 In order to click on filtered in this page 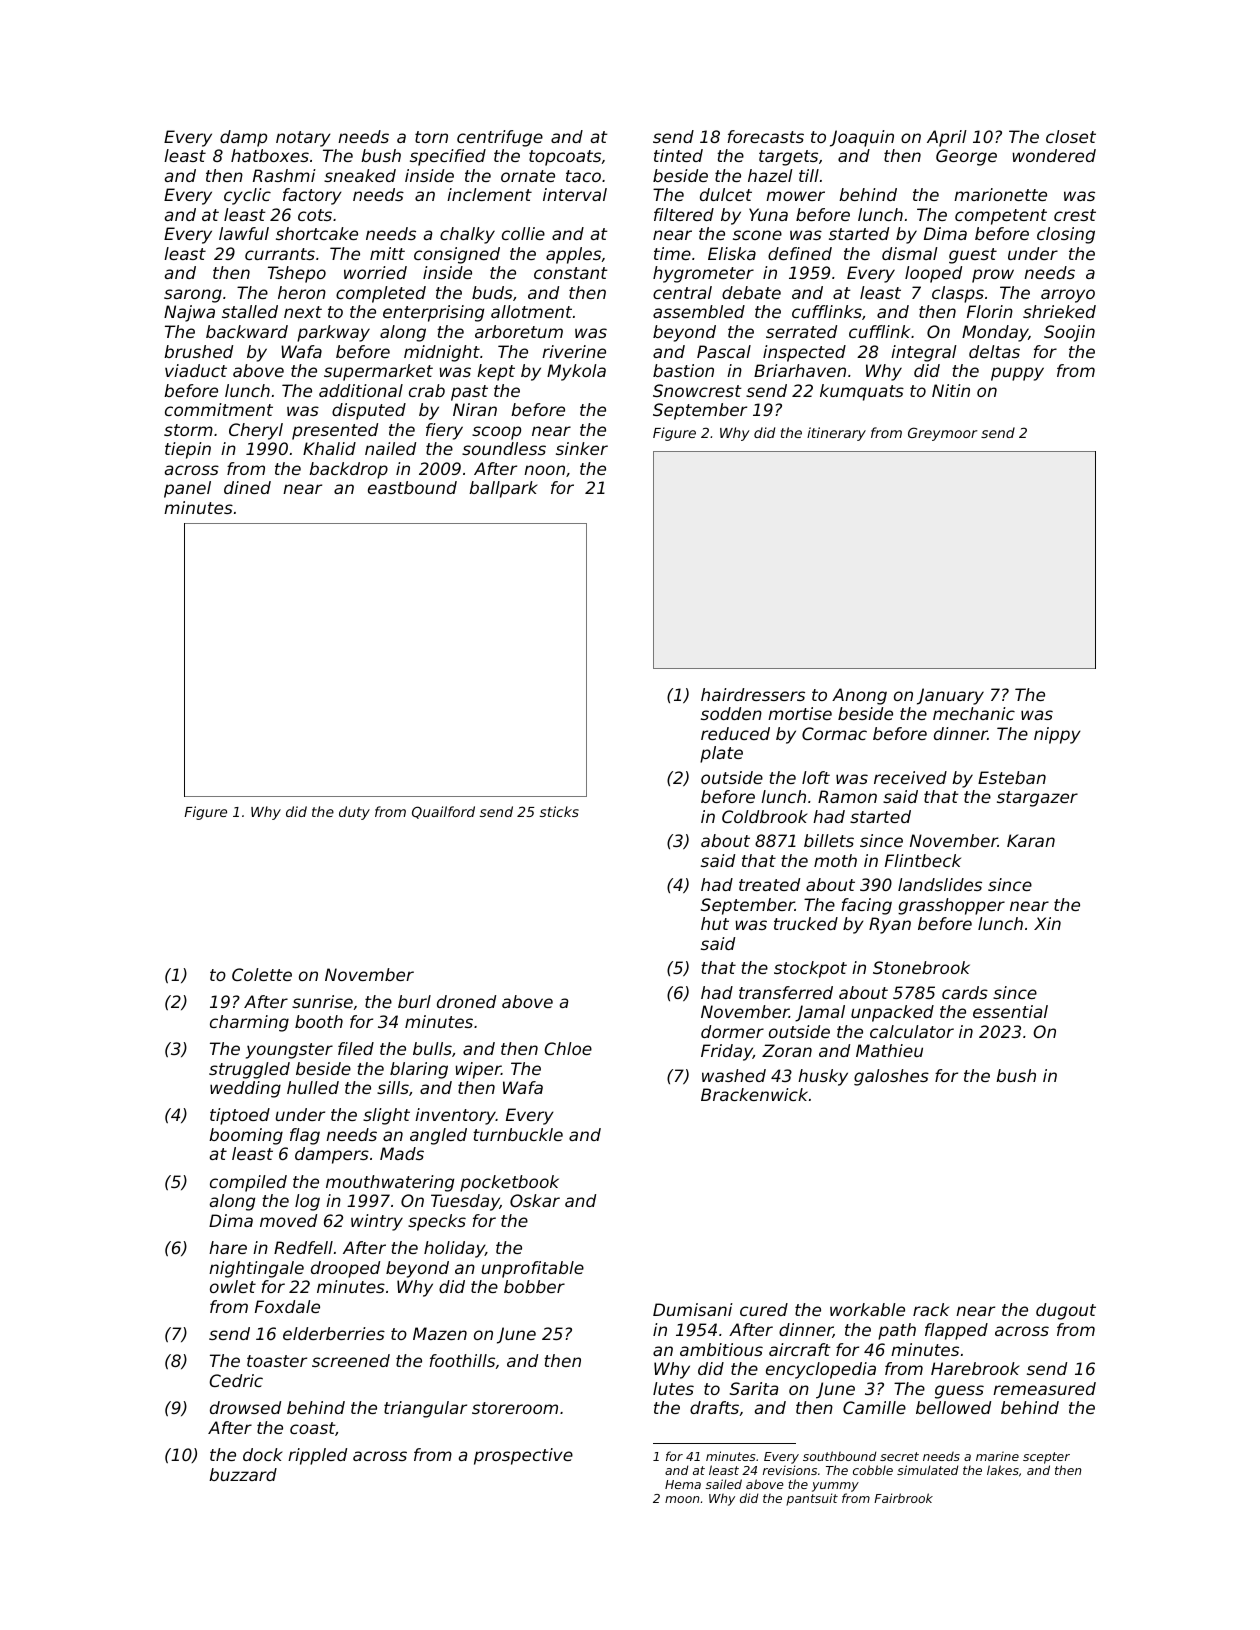, I will do `click(684, 214)`.
